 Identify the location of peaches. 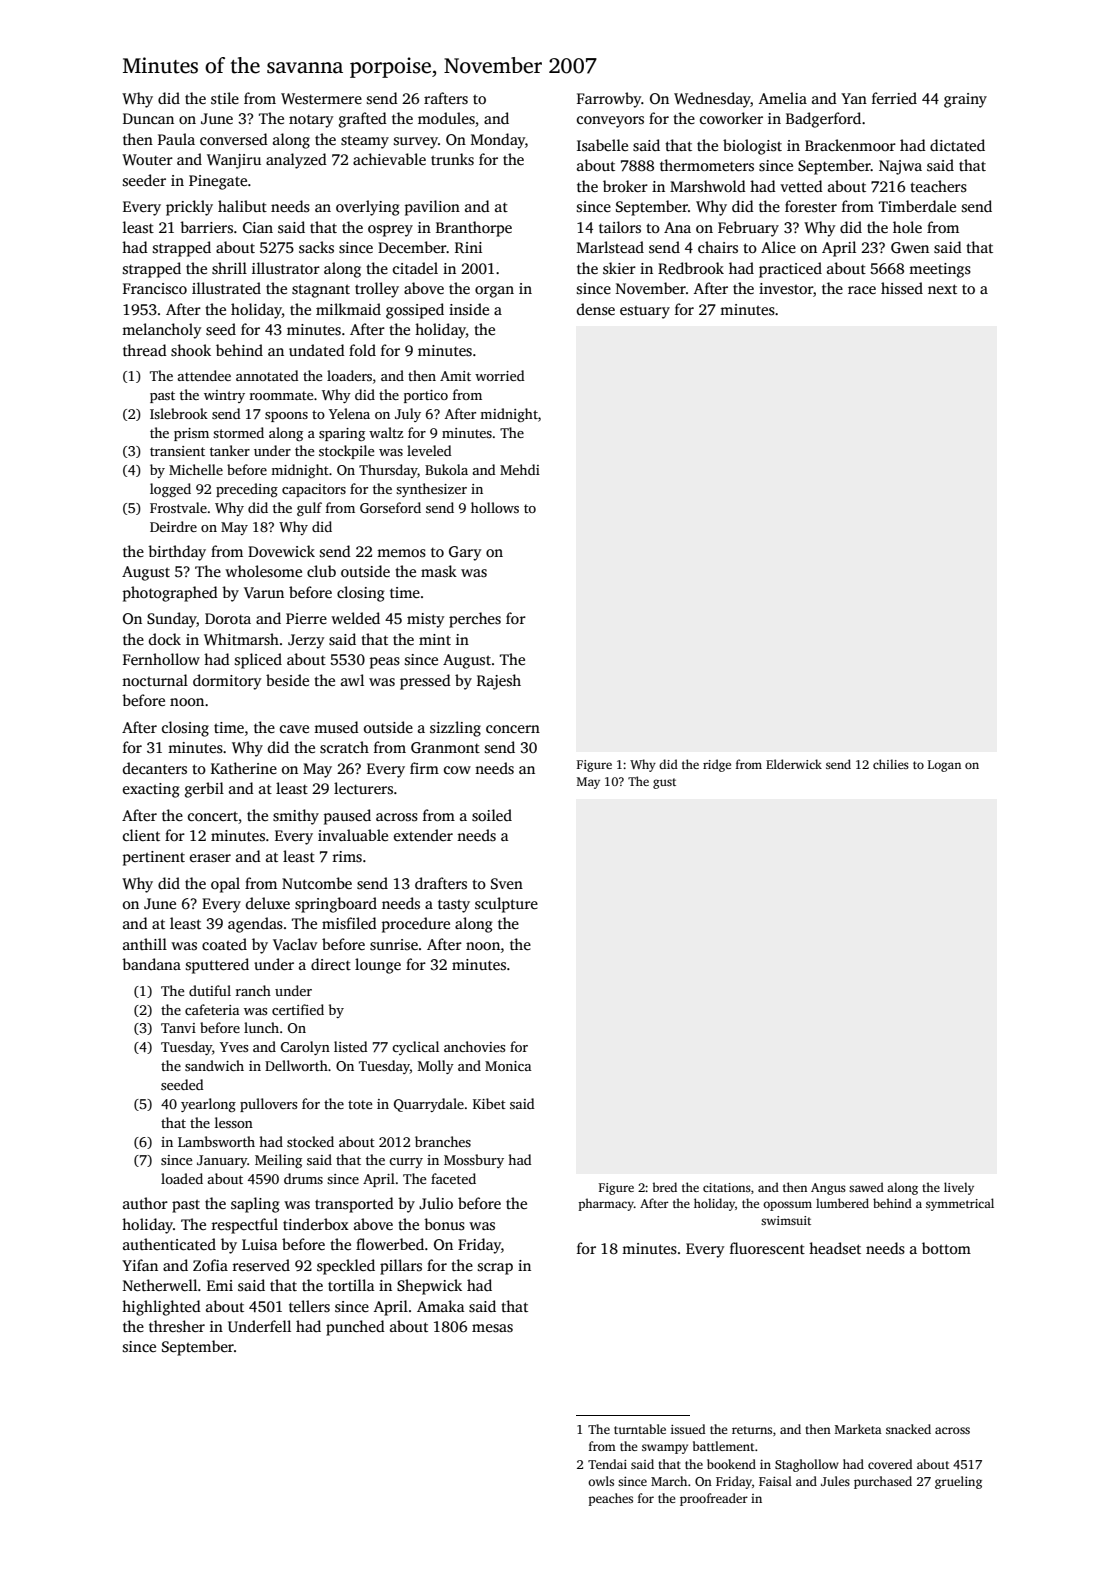
(611, 1499).
